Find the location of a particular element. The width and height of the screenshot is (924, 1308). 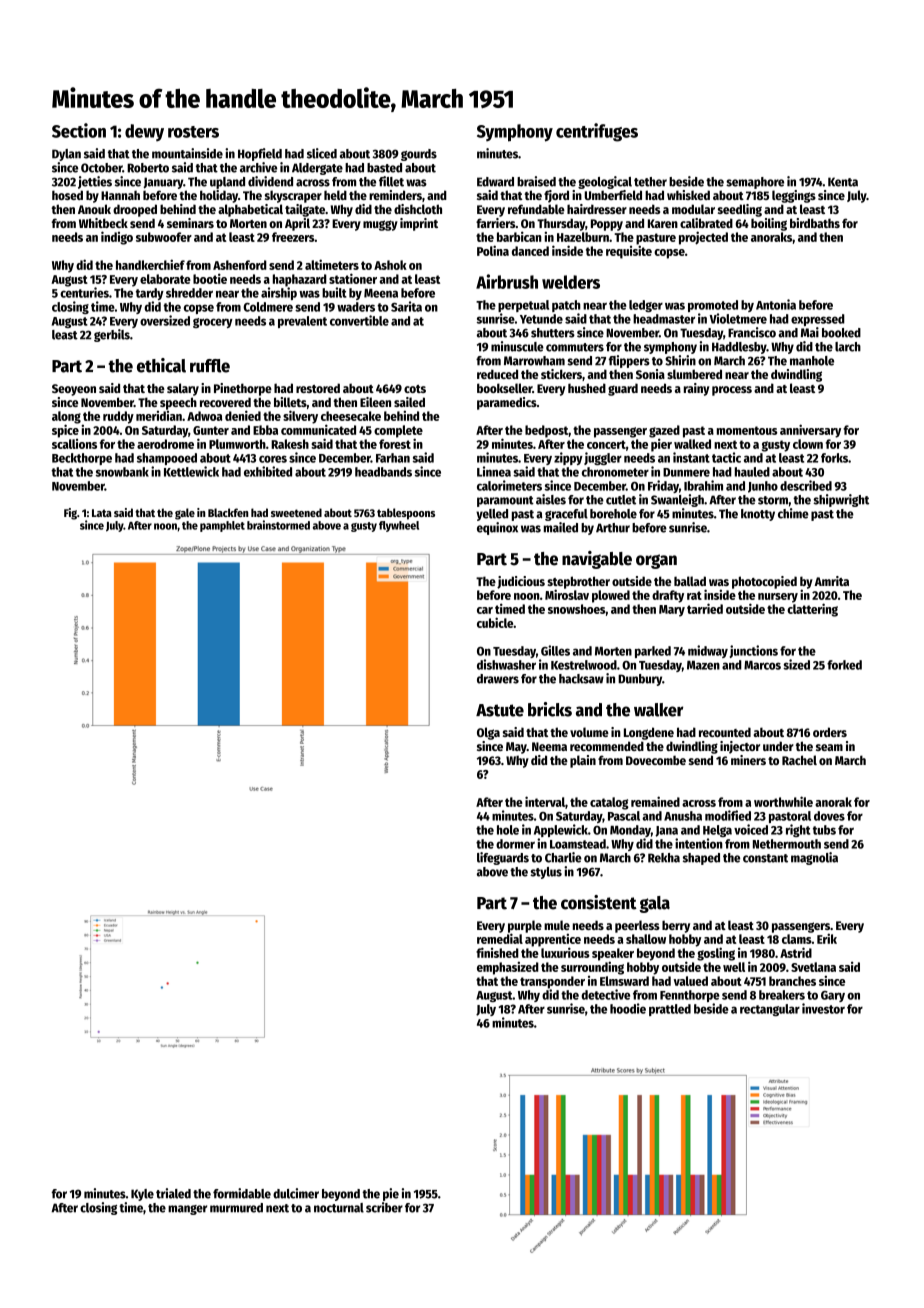

murmured is located at coordinates (236, 1208).
